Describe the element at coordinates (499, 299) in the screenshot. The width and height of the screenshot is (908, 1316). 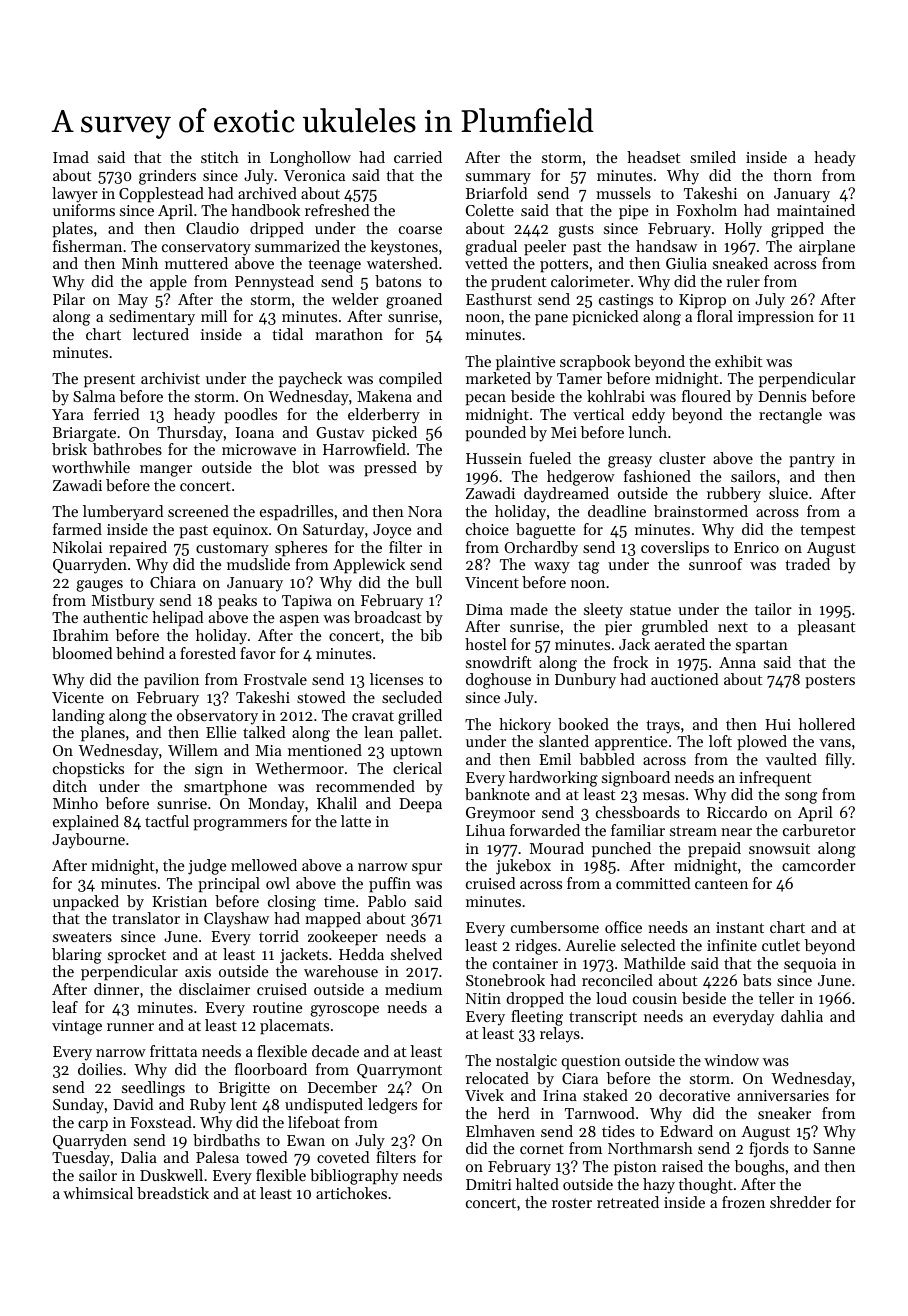
I see `Easthurst` at that location.
